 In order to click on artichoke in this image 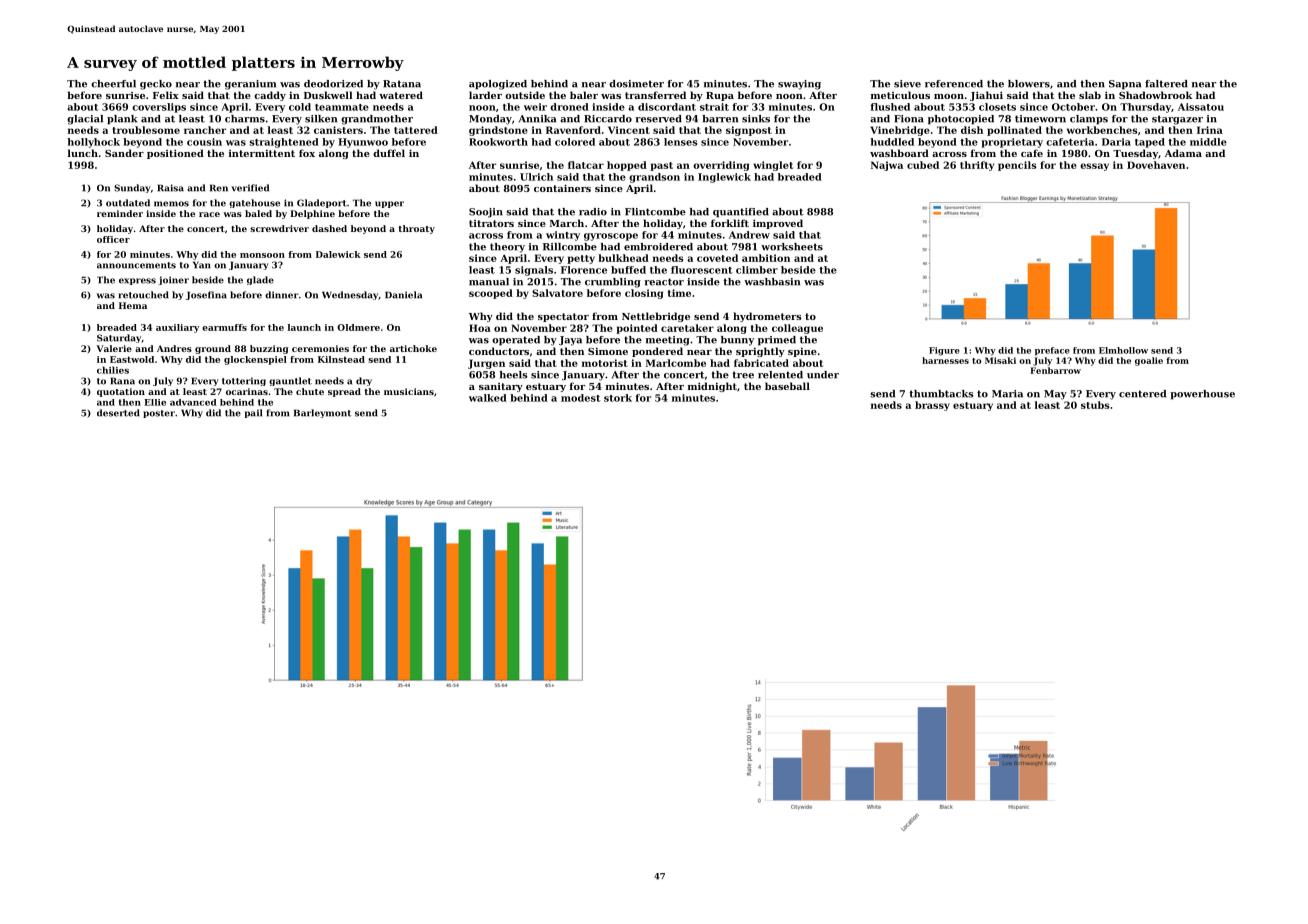, I will do `click(413, 348)`.
